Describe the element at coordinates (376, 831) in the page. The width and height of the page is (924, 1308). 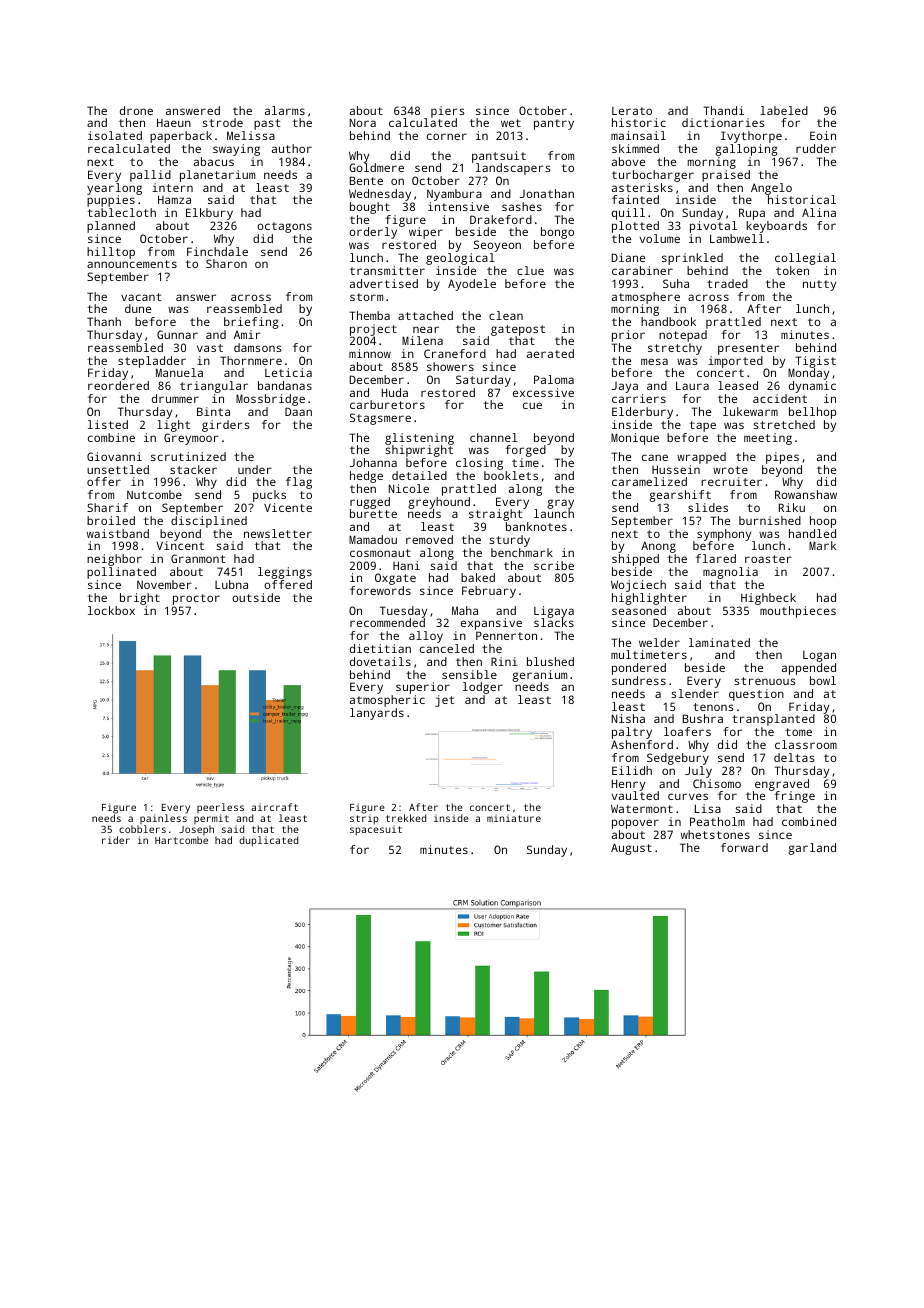
I see `spacesuit` at that location.
